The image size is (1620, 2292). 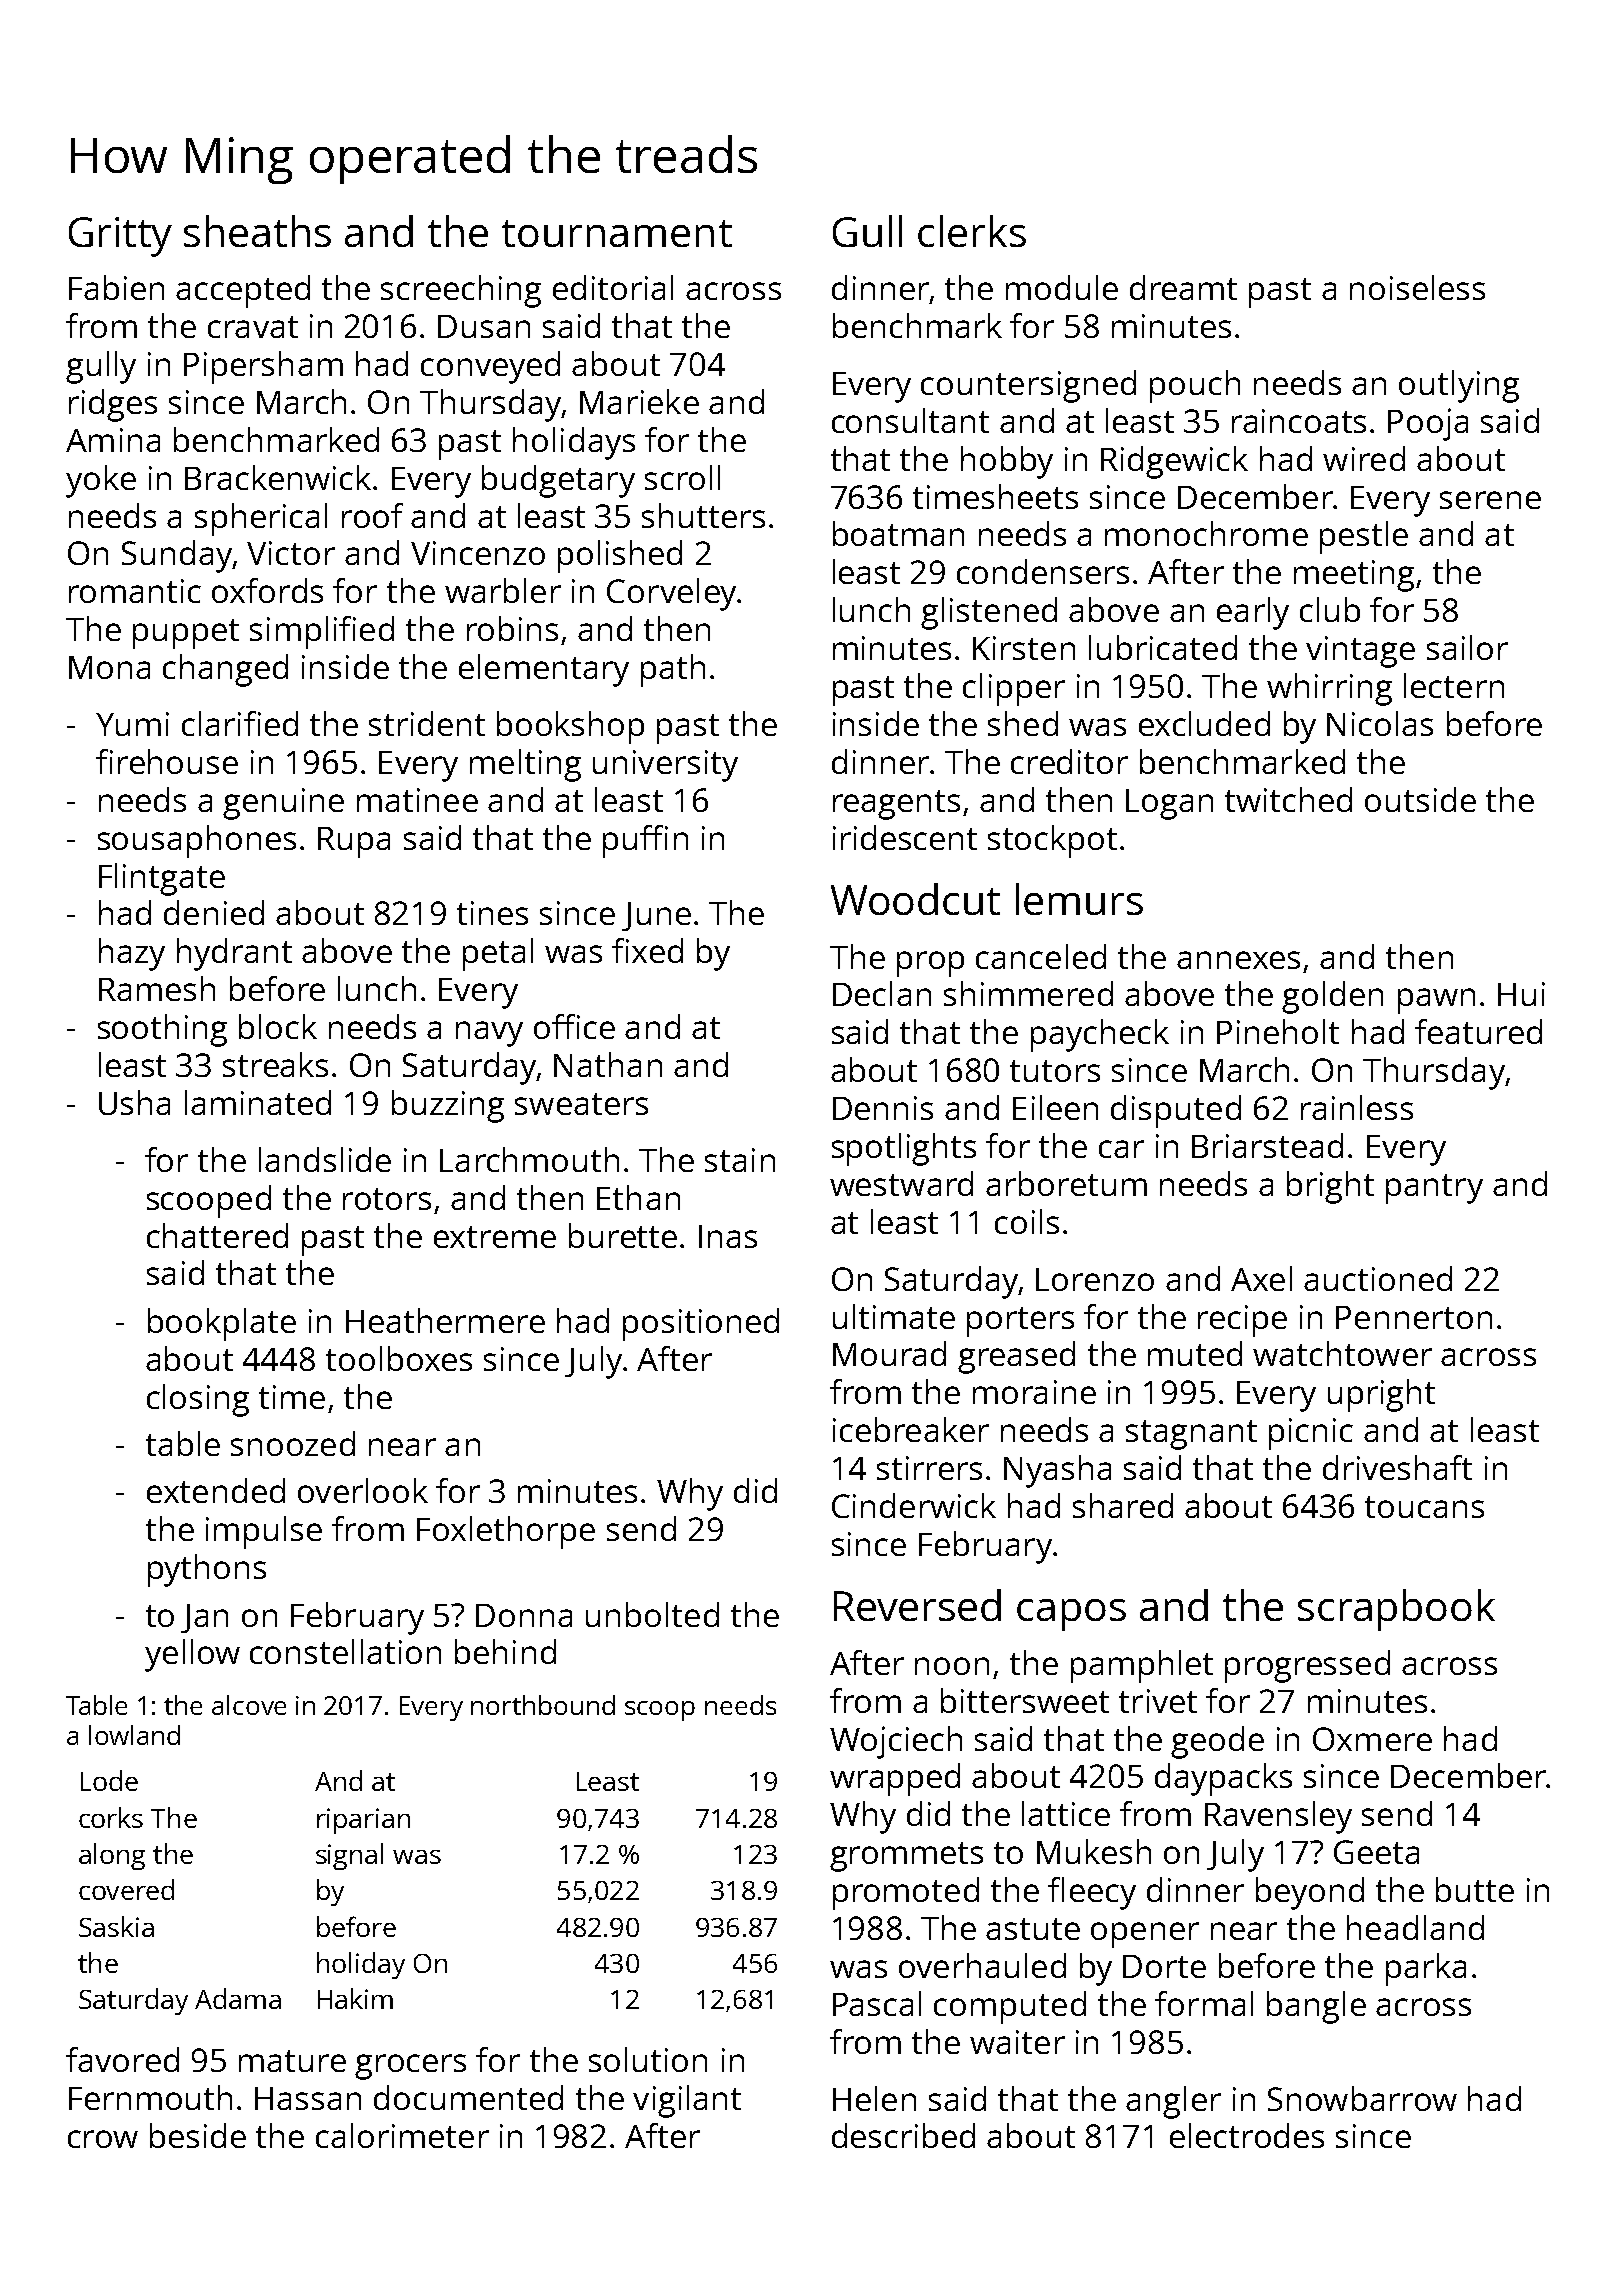 I want to click on stain, so click(x=740, y=1160).
